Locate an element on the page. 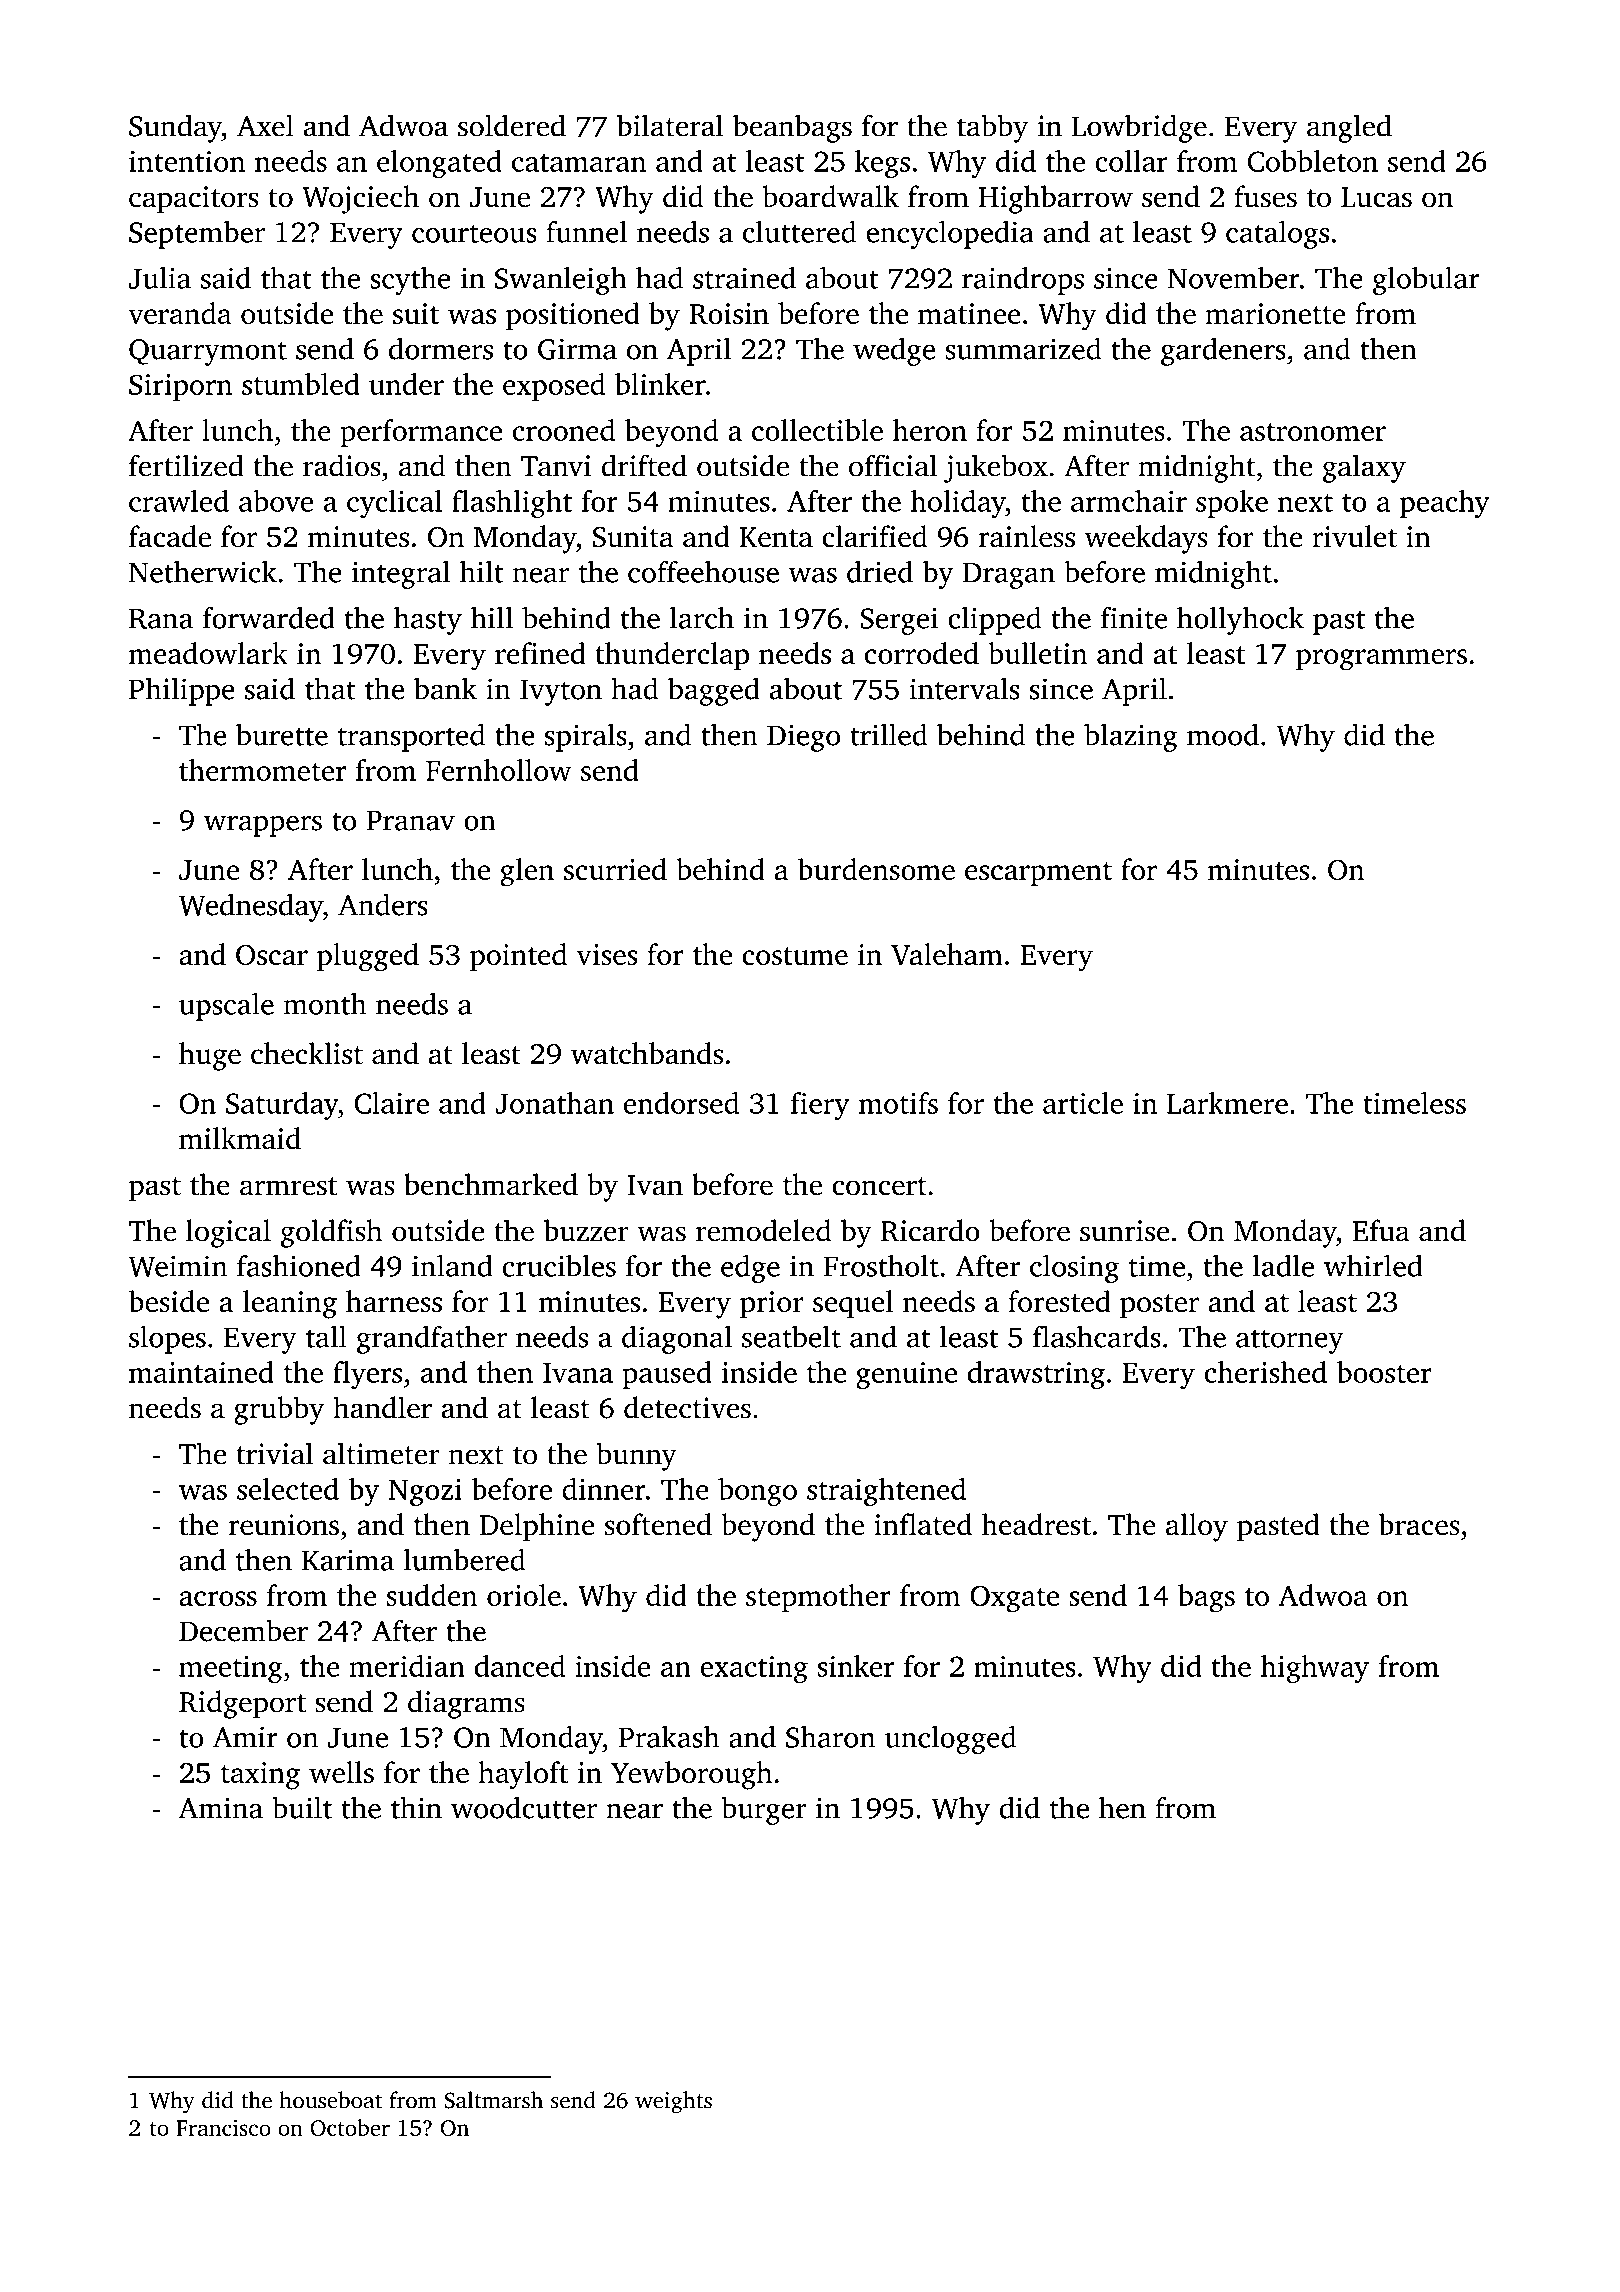  Francisco is located at coordinates (223, 2127).
